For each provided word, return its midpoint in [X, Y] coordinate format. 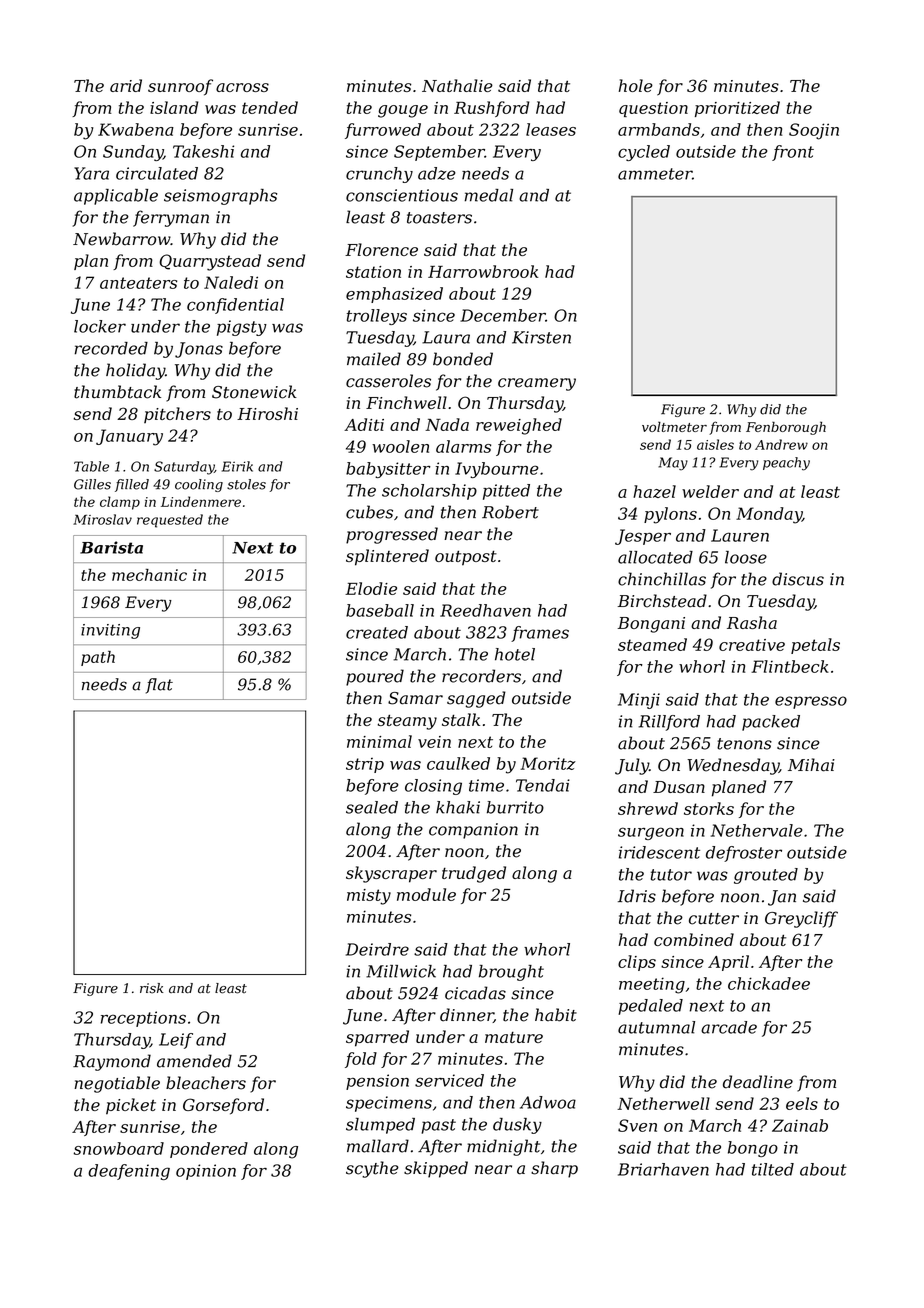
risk [151, 988]
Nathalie [457, 85]
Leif [176, 1041]
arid [126, 85]
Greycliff [801, 919]
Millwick [401, 971]
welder [710, 491]
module [426, 894]
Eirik [237, 466]
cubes [369, 512]
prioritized [737, 109]
